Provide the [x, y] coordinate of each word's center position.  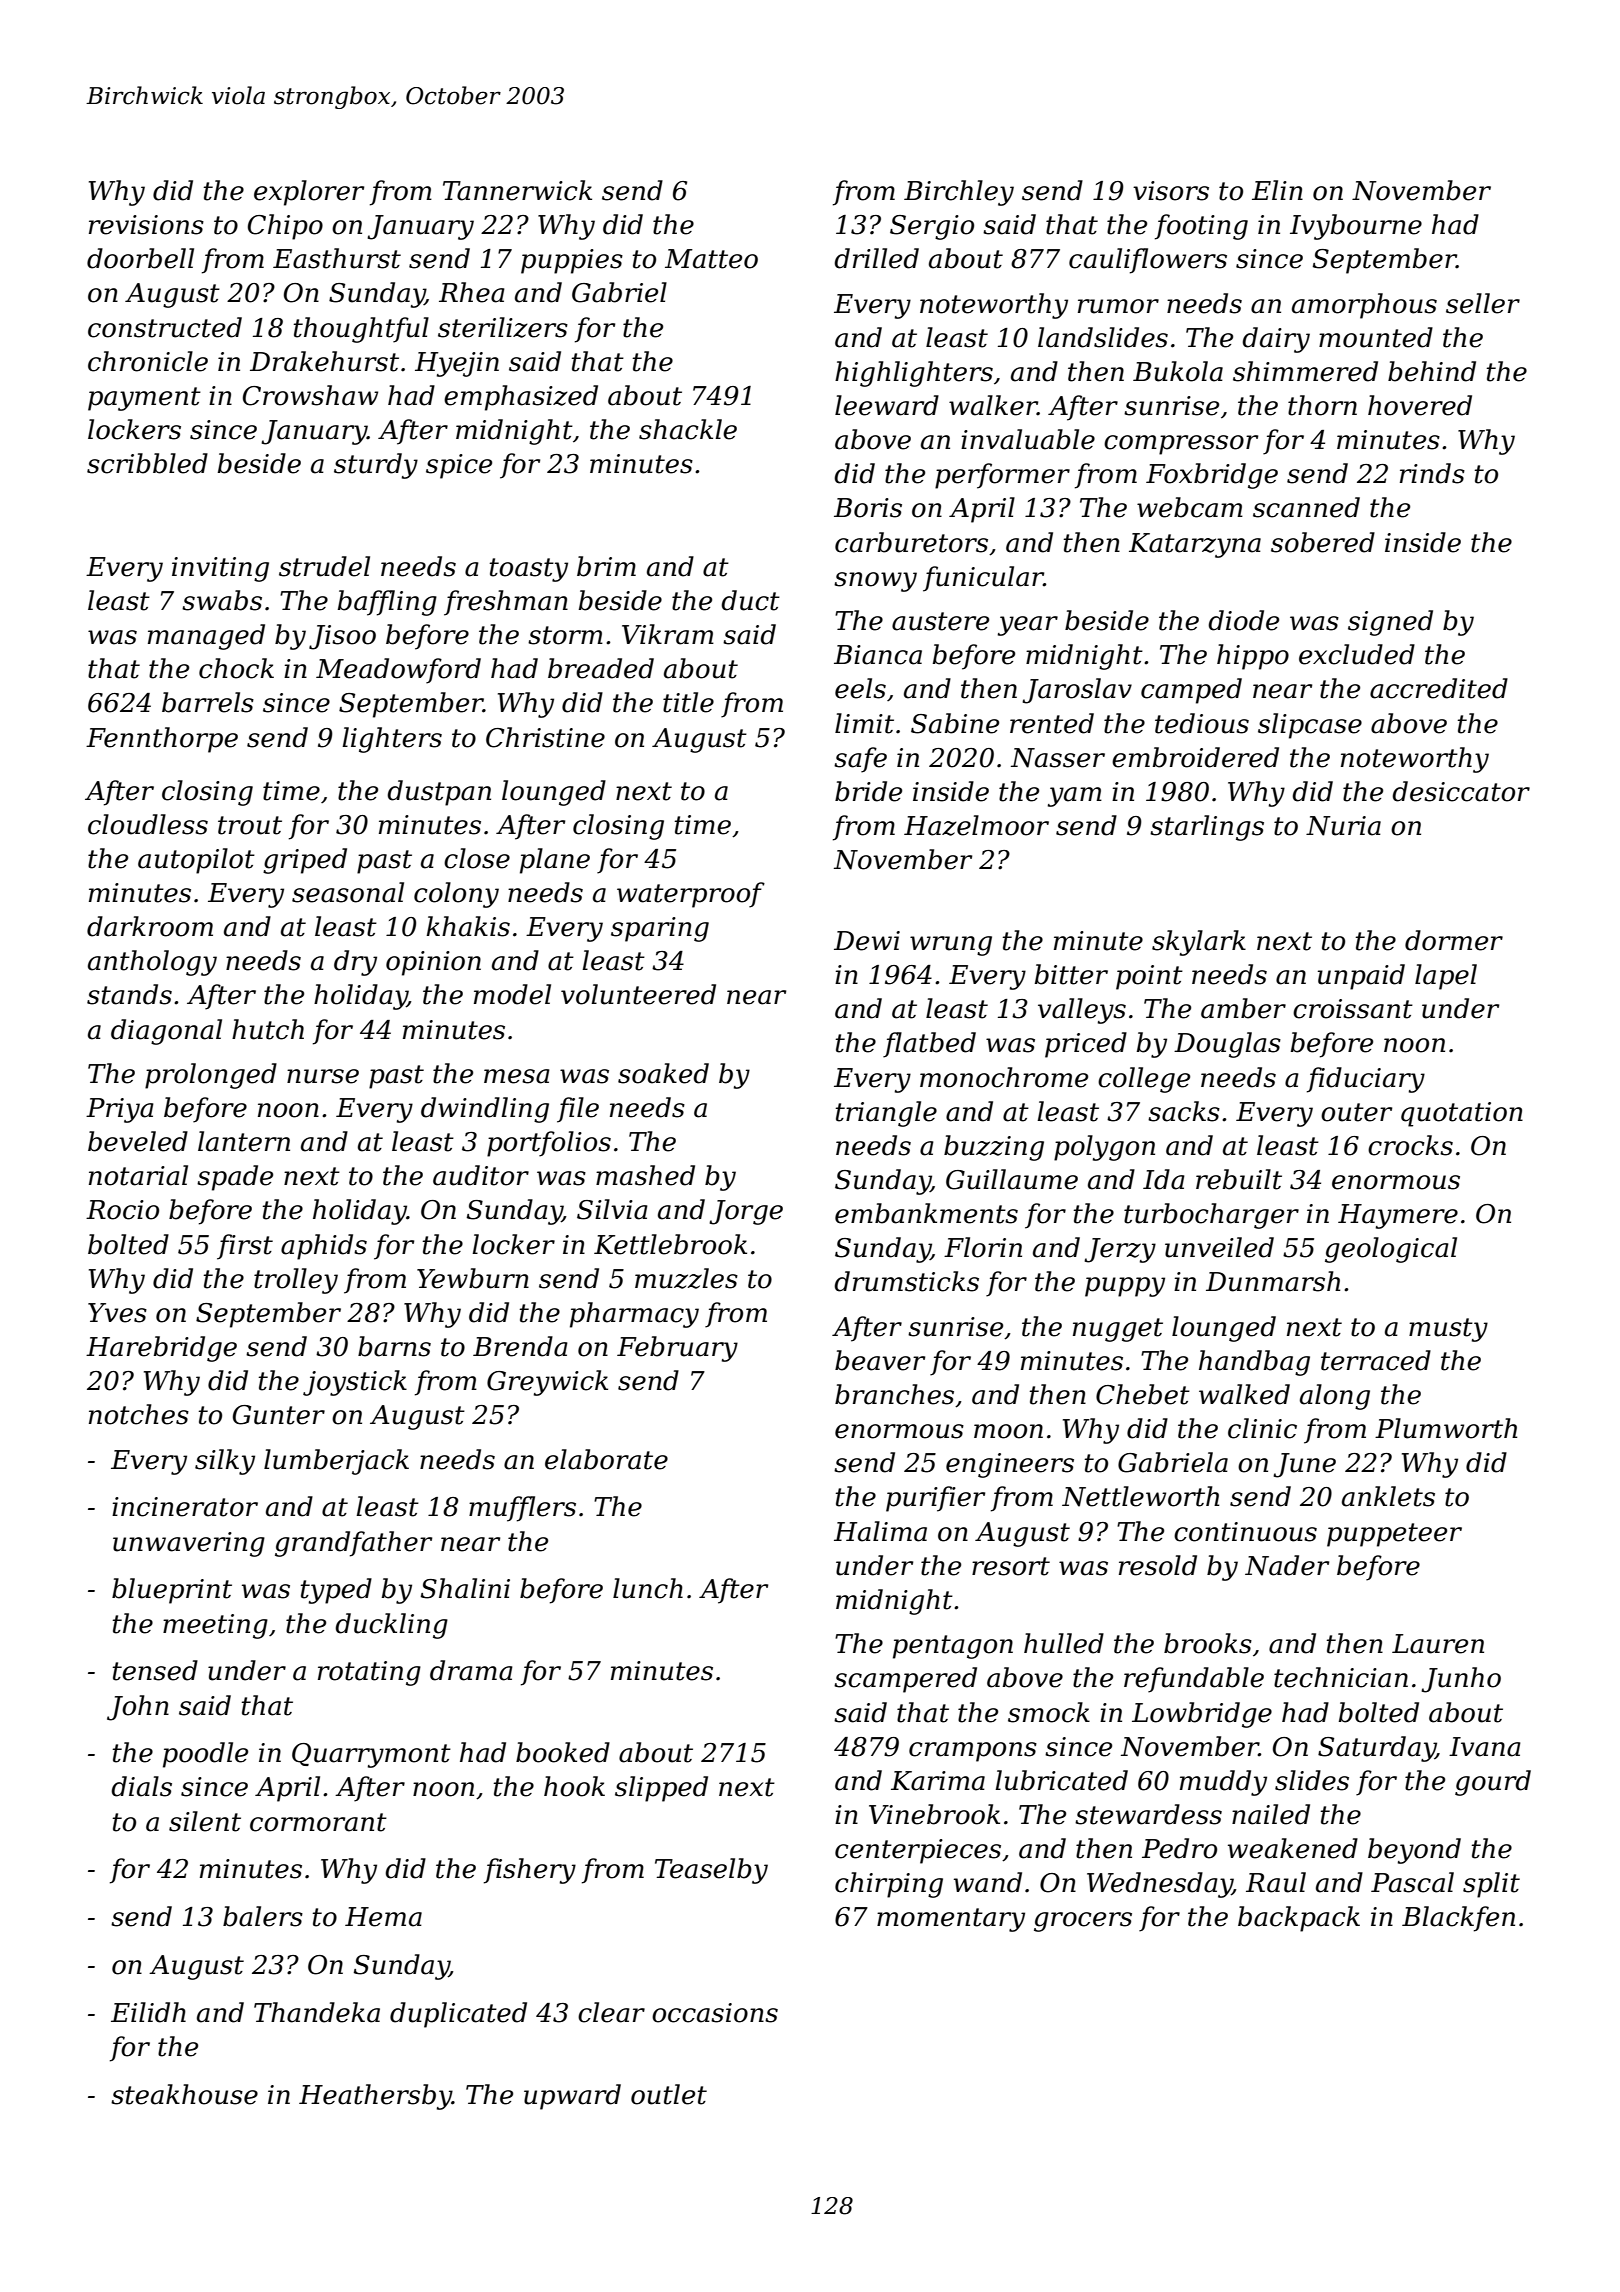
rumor [1118, 306]
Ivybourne [1356, 227]
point [1149, 977]
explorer [309, 193]
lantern [244, 1141]
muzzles [686, 1278]
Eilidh [148, 2012]
